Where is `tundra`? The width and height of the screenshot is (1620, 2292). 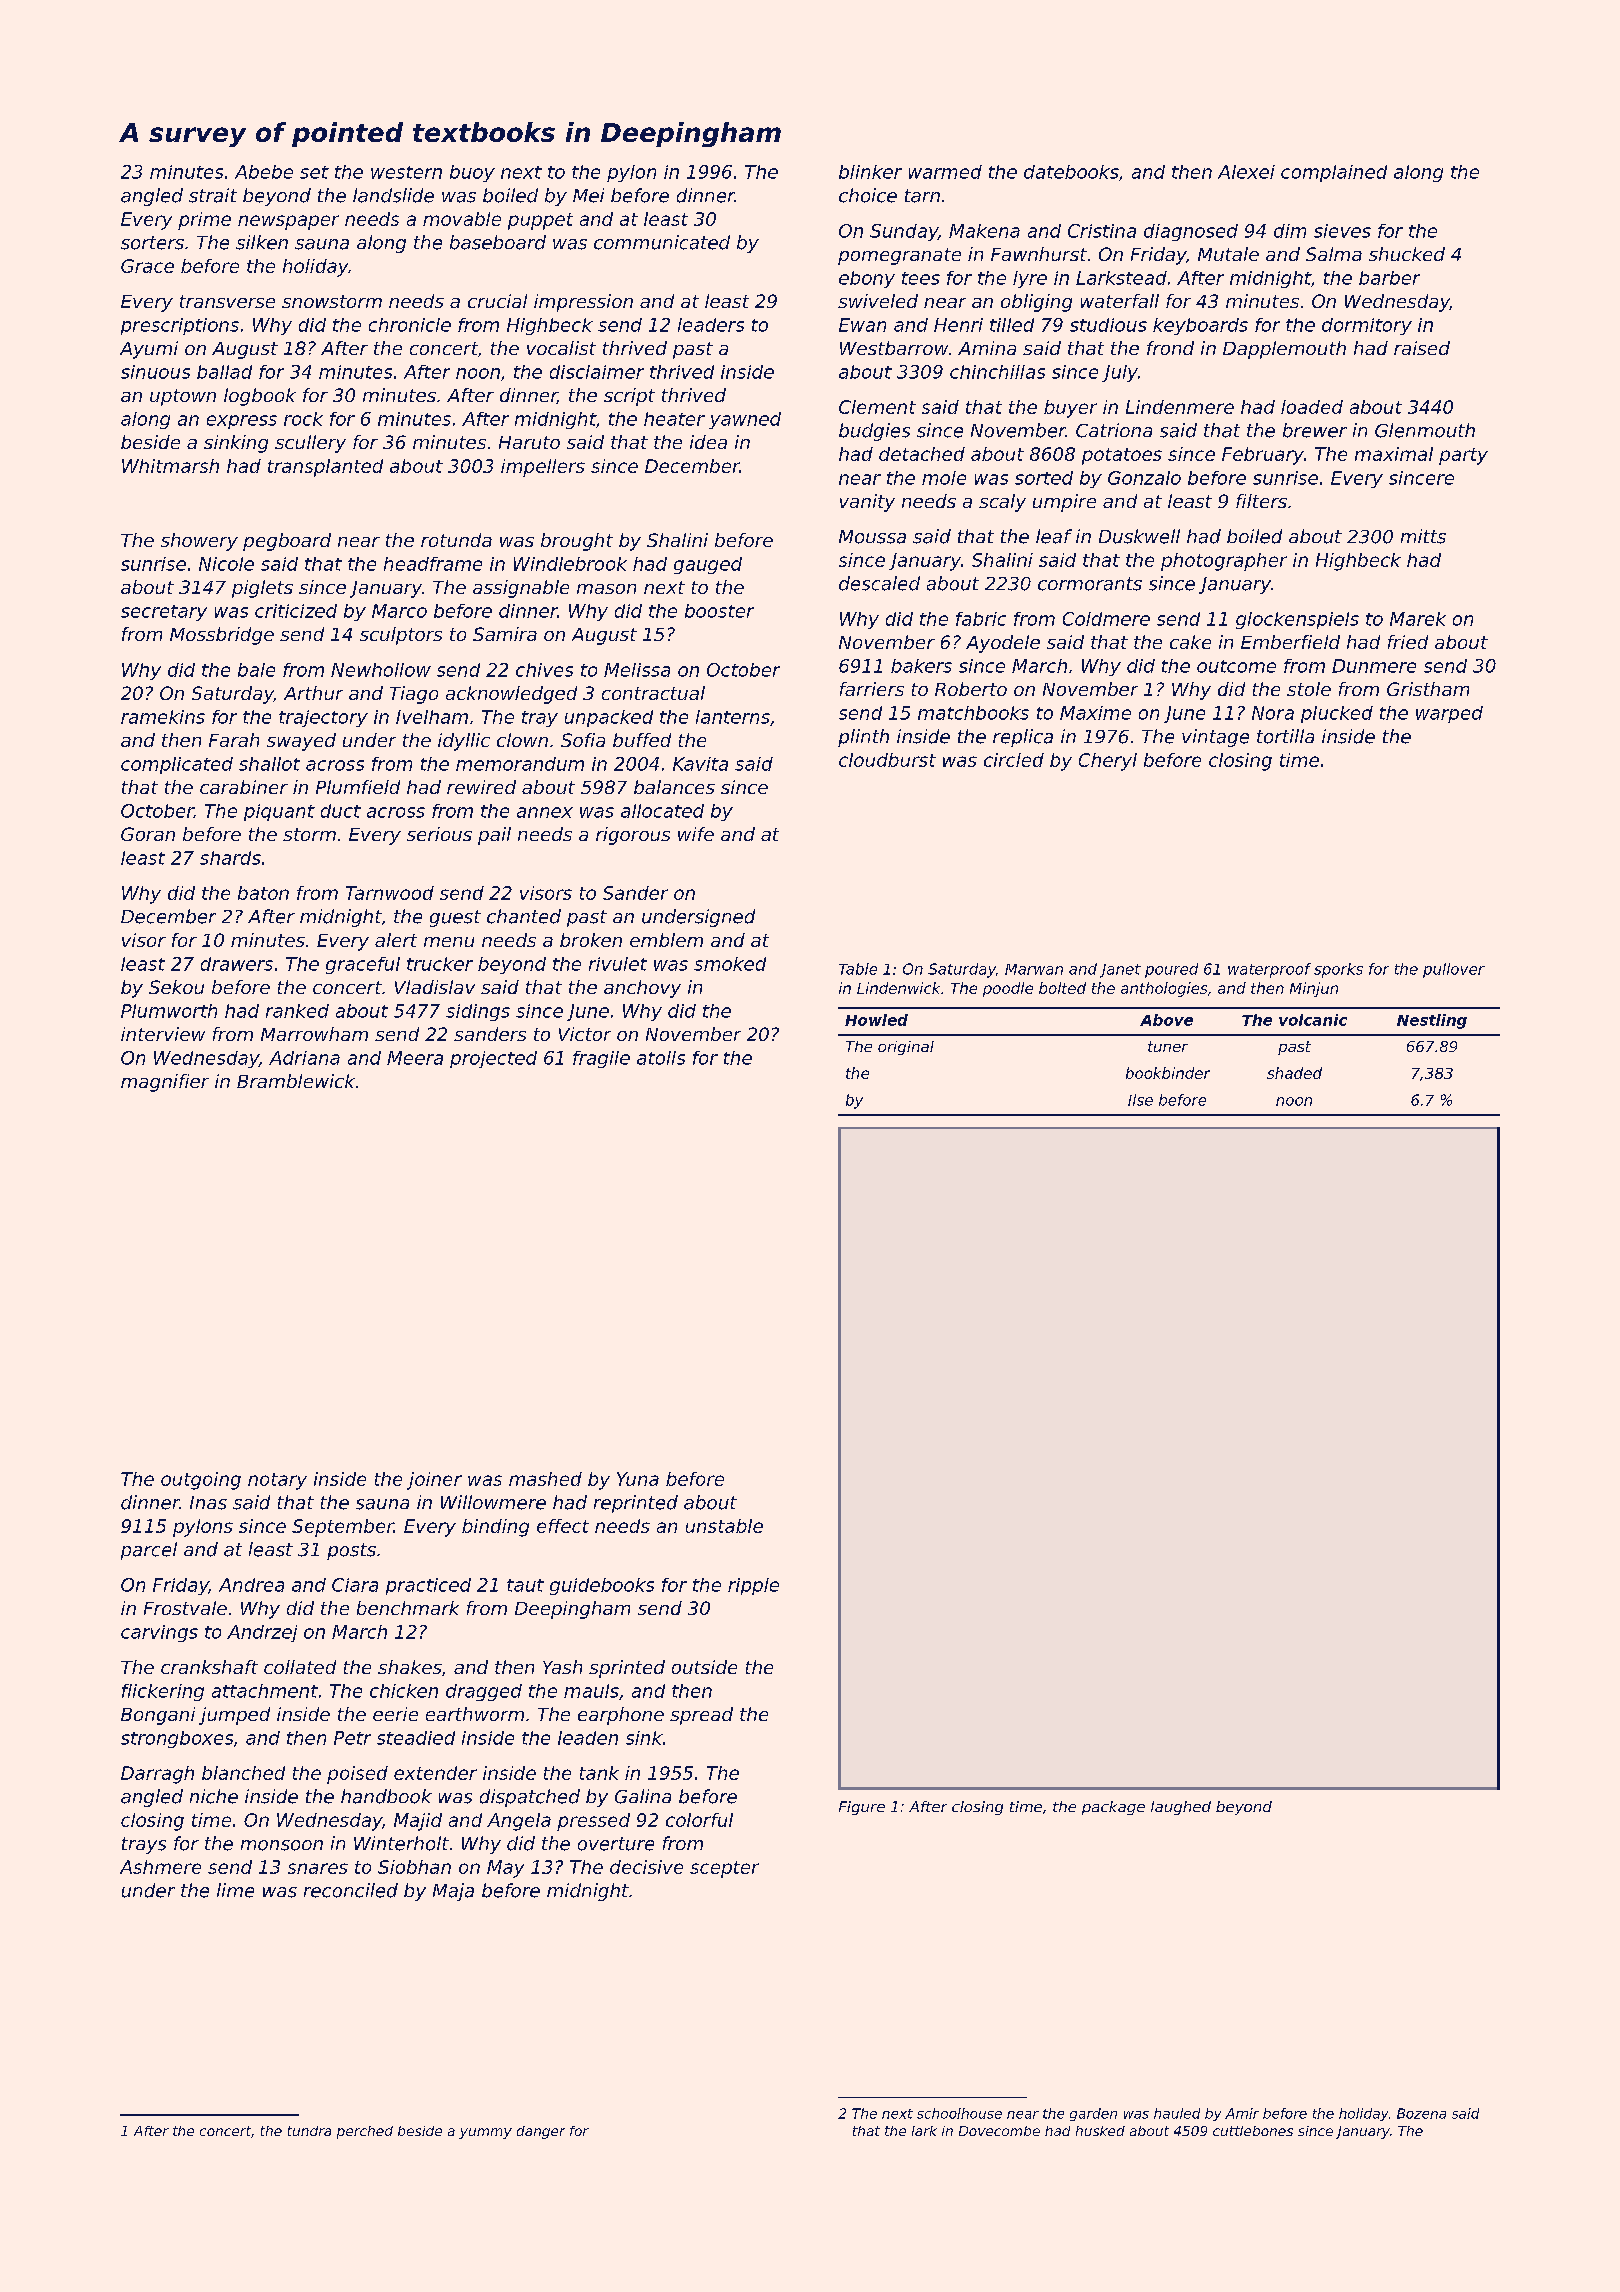
tundra is located at coordinates (309, 2131).
